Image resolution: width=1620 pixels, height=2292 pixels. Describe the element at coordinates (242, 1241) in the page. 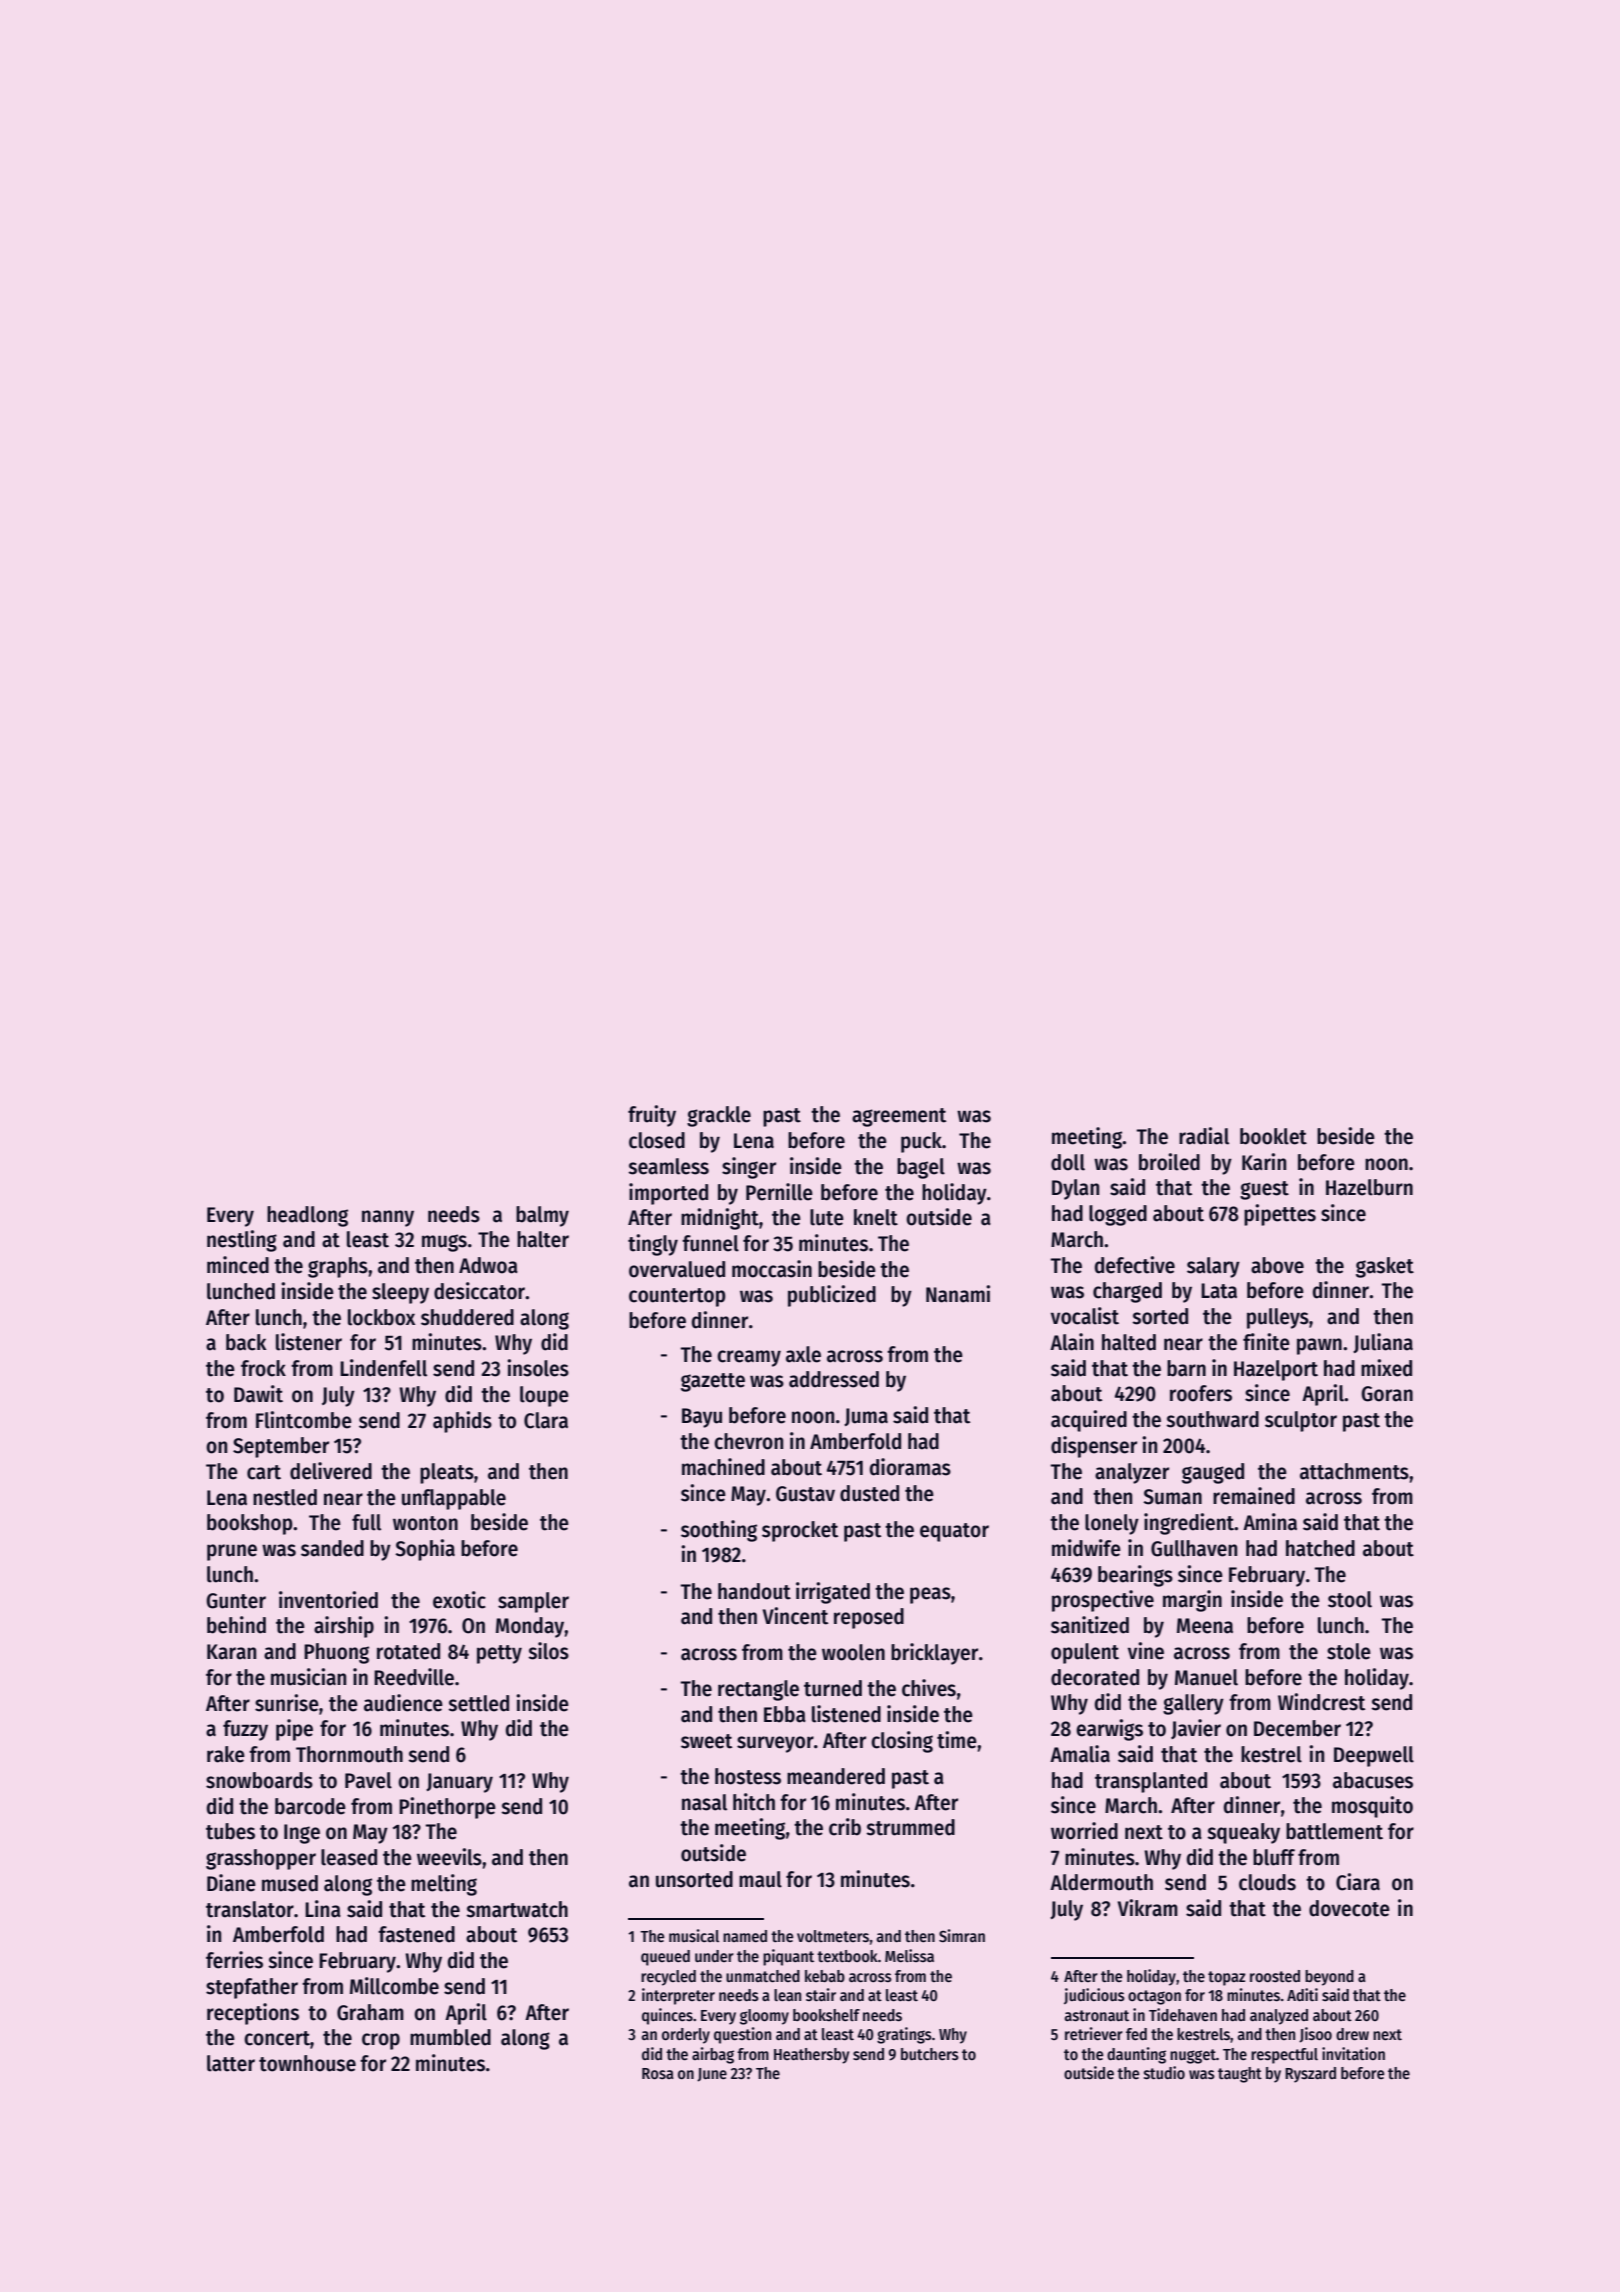

I see `nestling` at that location.
